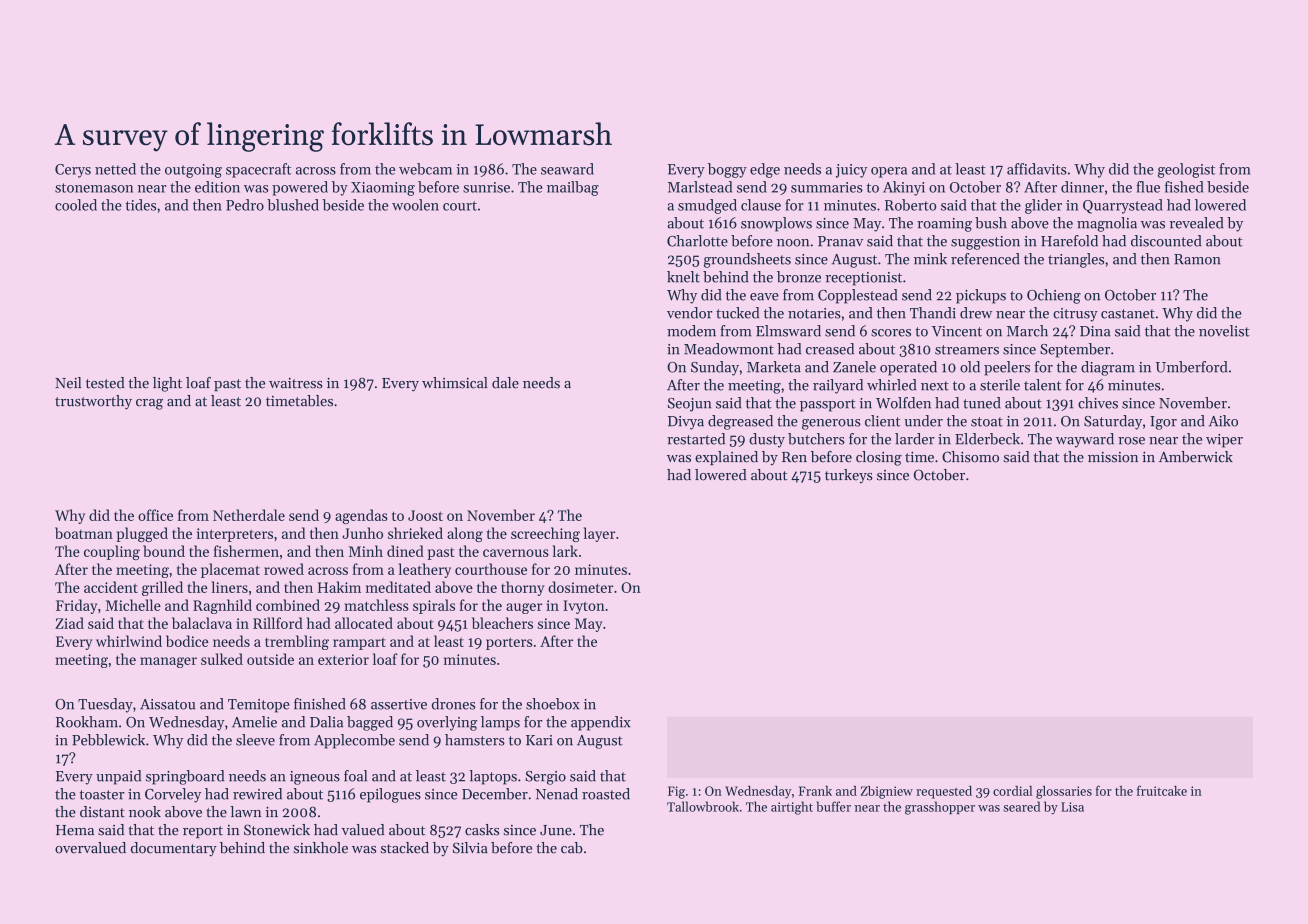  Describe the element at coordinates (545, 534) in the image. I see `screeching` at that location.
